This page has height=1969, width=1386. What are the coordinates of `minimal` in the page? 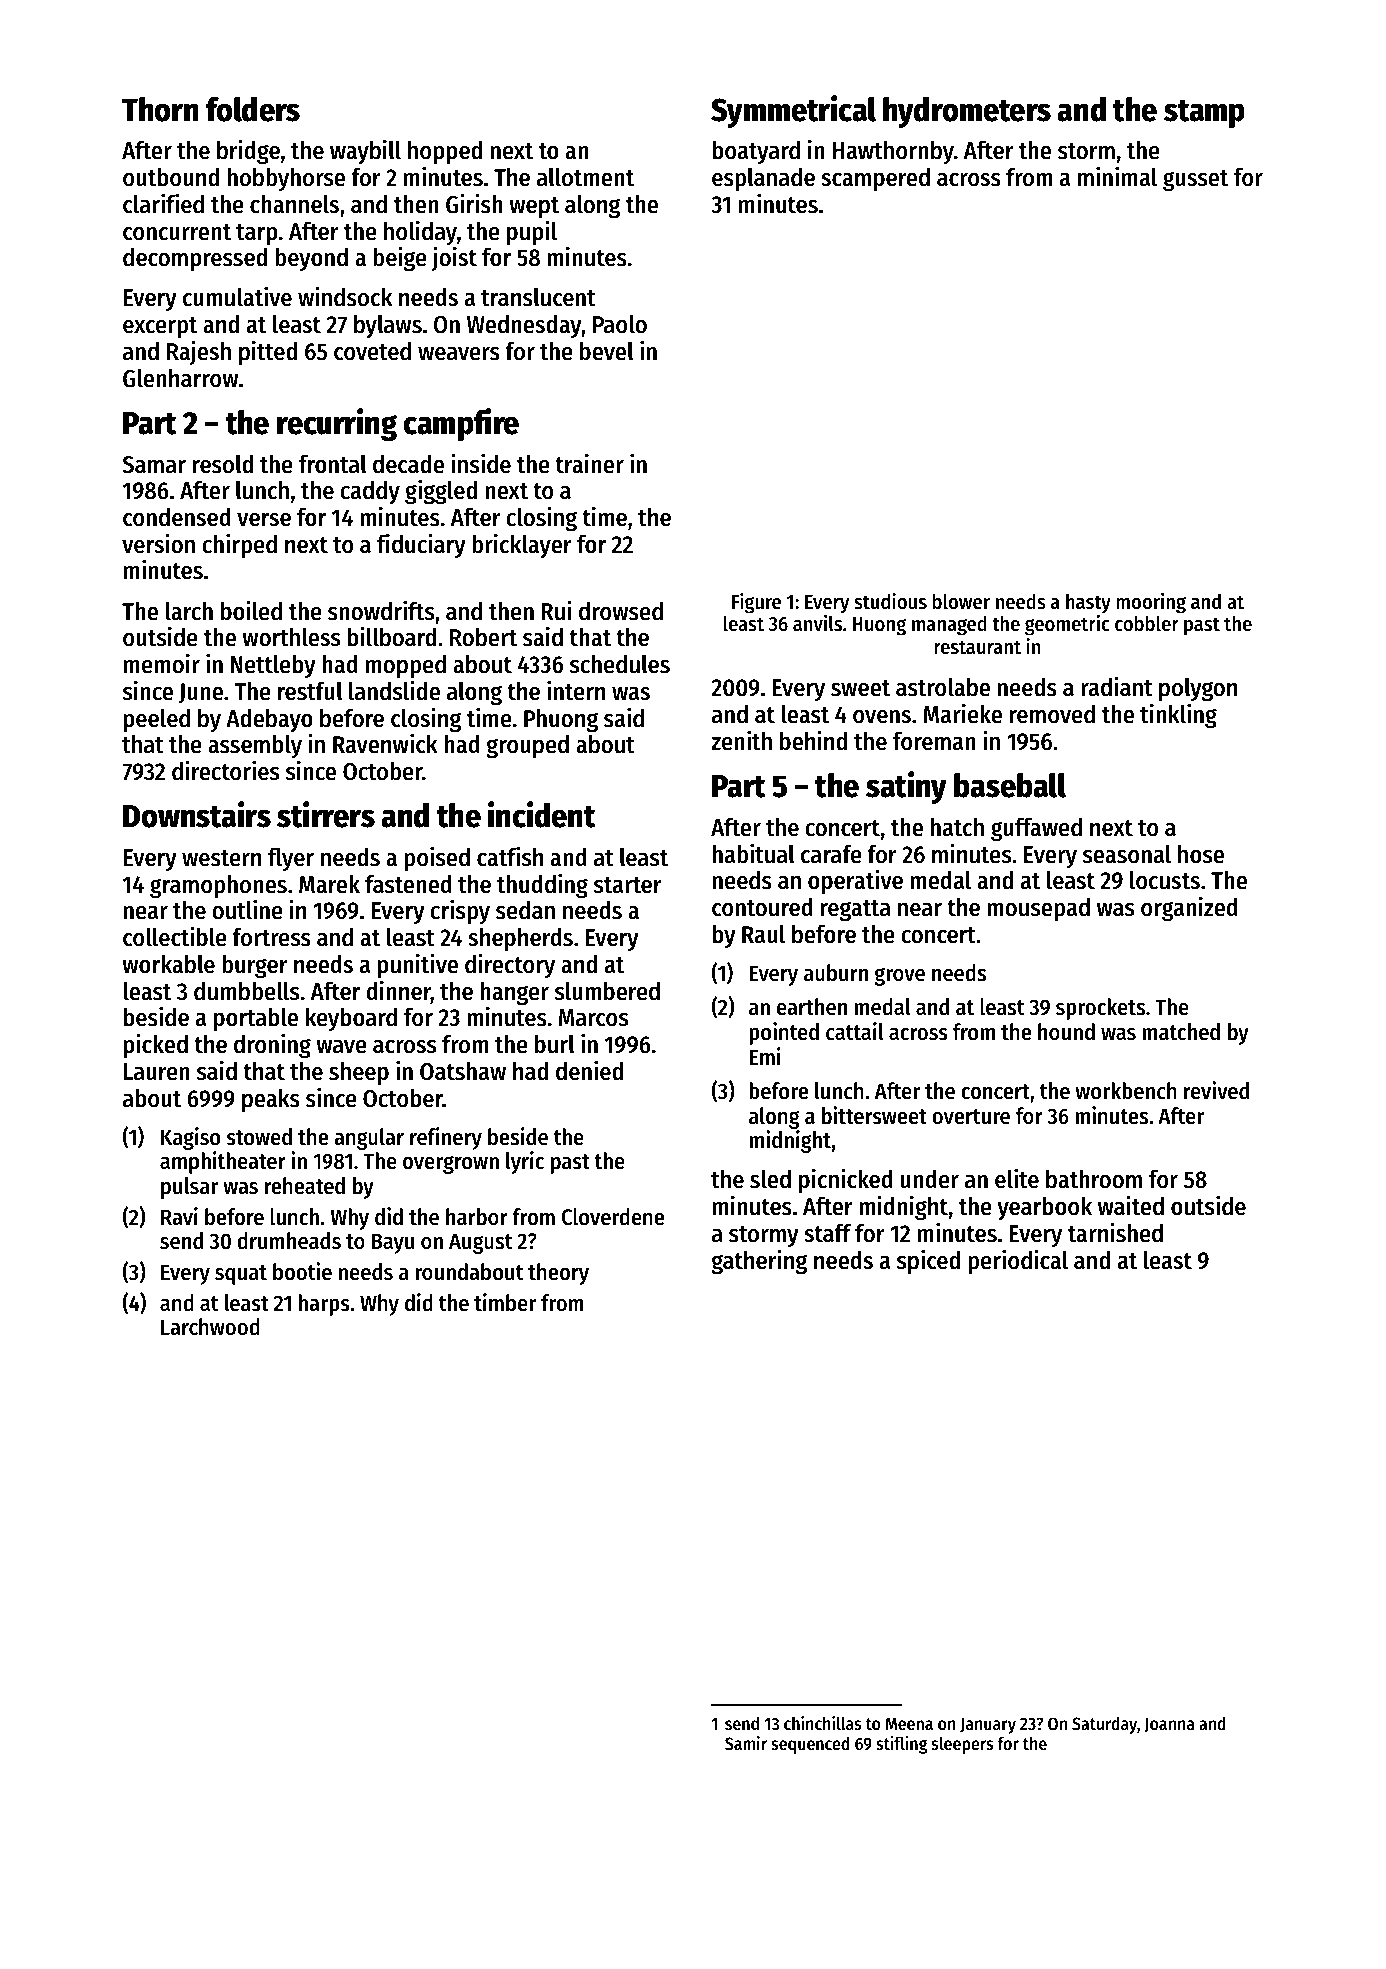 It's located at (1117, 176).
